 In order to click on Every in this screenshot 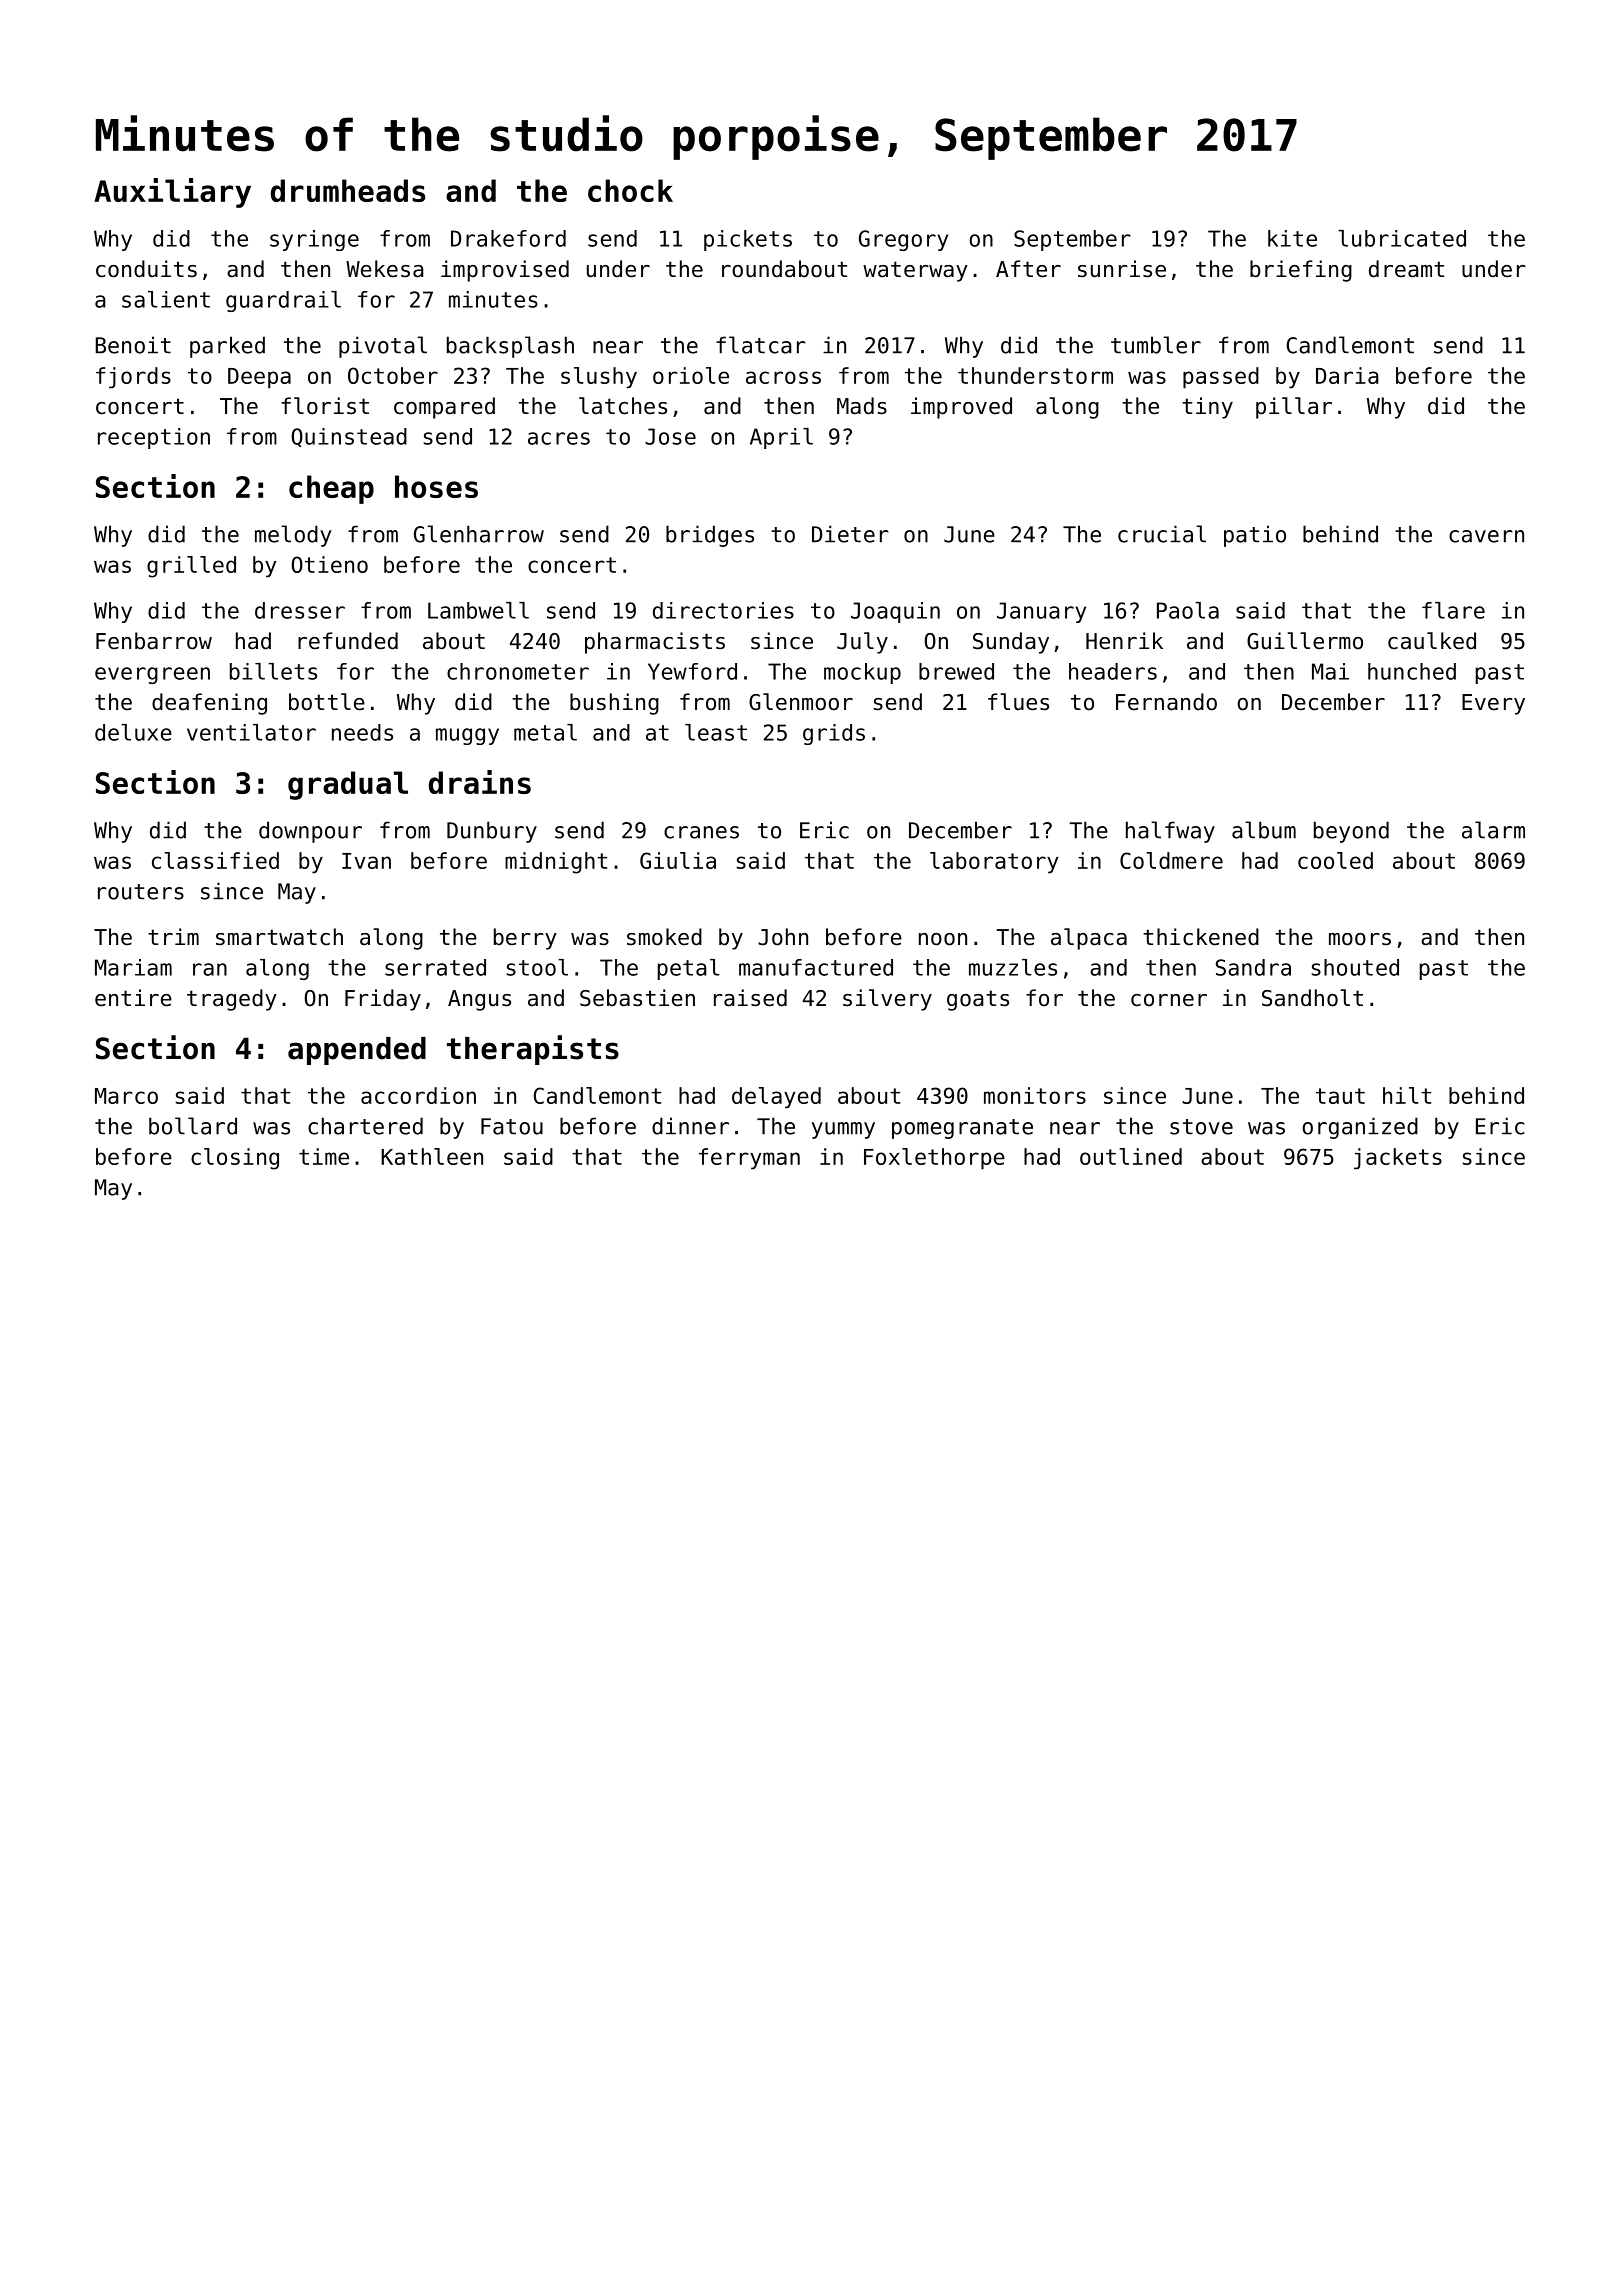, I will do `click(1493, 704)`.
